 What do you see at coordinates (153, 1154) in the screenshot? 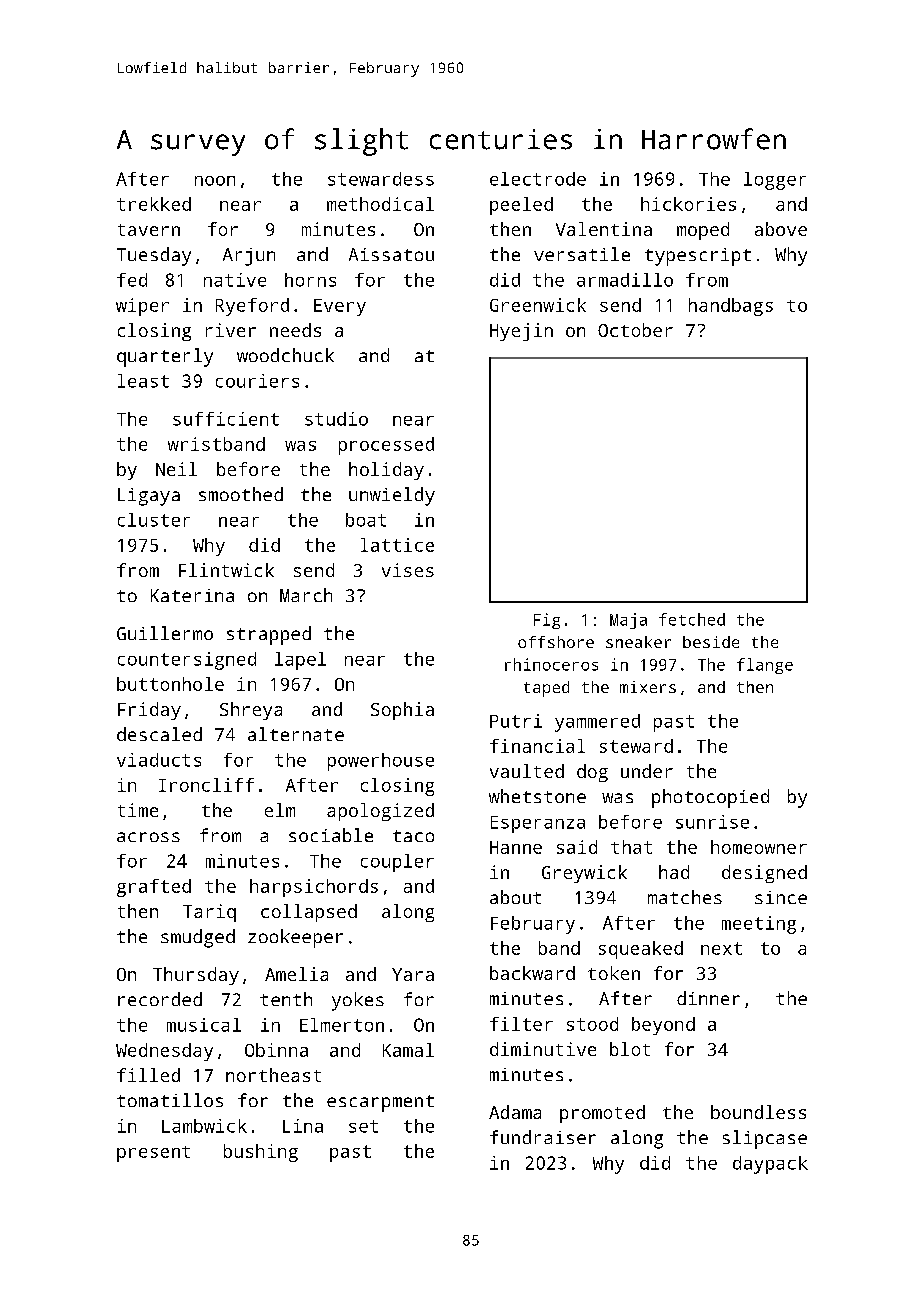
I see `present` at bounding box center [153, 1154].
